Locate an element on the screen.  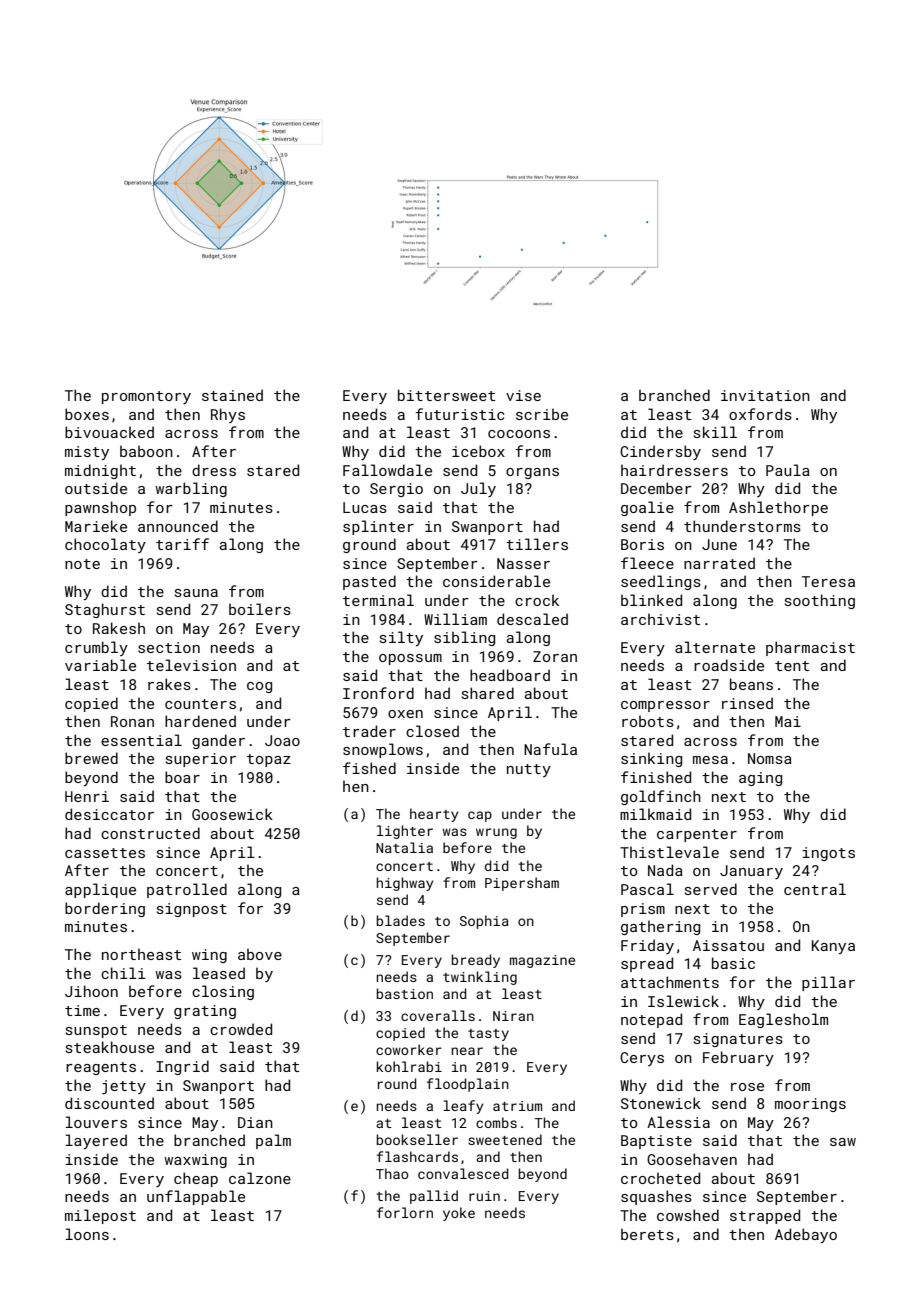
silty is located at coordinates (401, 638).
